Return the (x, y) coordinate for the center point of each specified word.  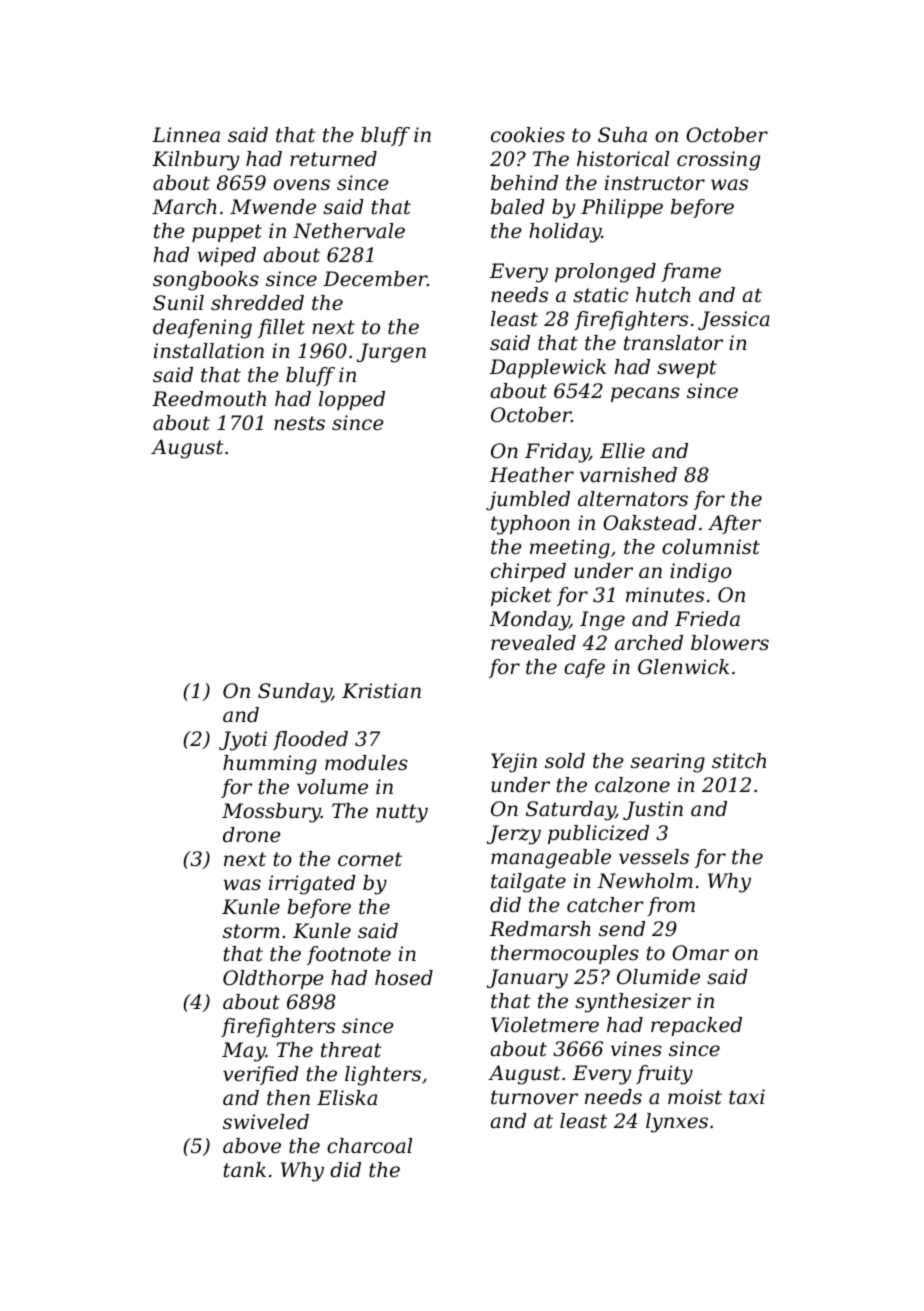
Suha (622, 135)
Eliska (347, 1098)
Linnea (186, 135)
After (734, 524)
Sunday (295, 693)
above (252, 1146)
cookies (528, 134)
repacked (696, 1026)
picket (521, 596)
